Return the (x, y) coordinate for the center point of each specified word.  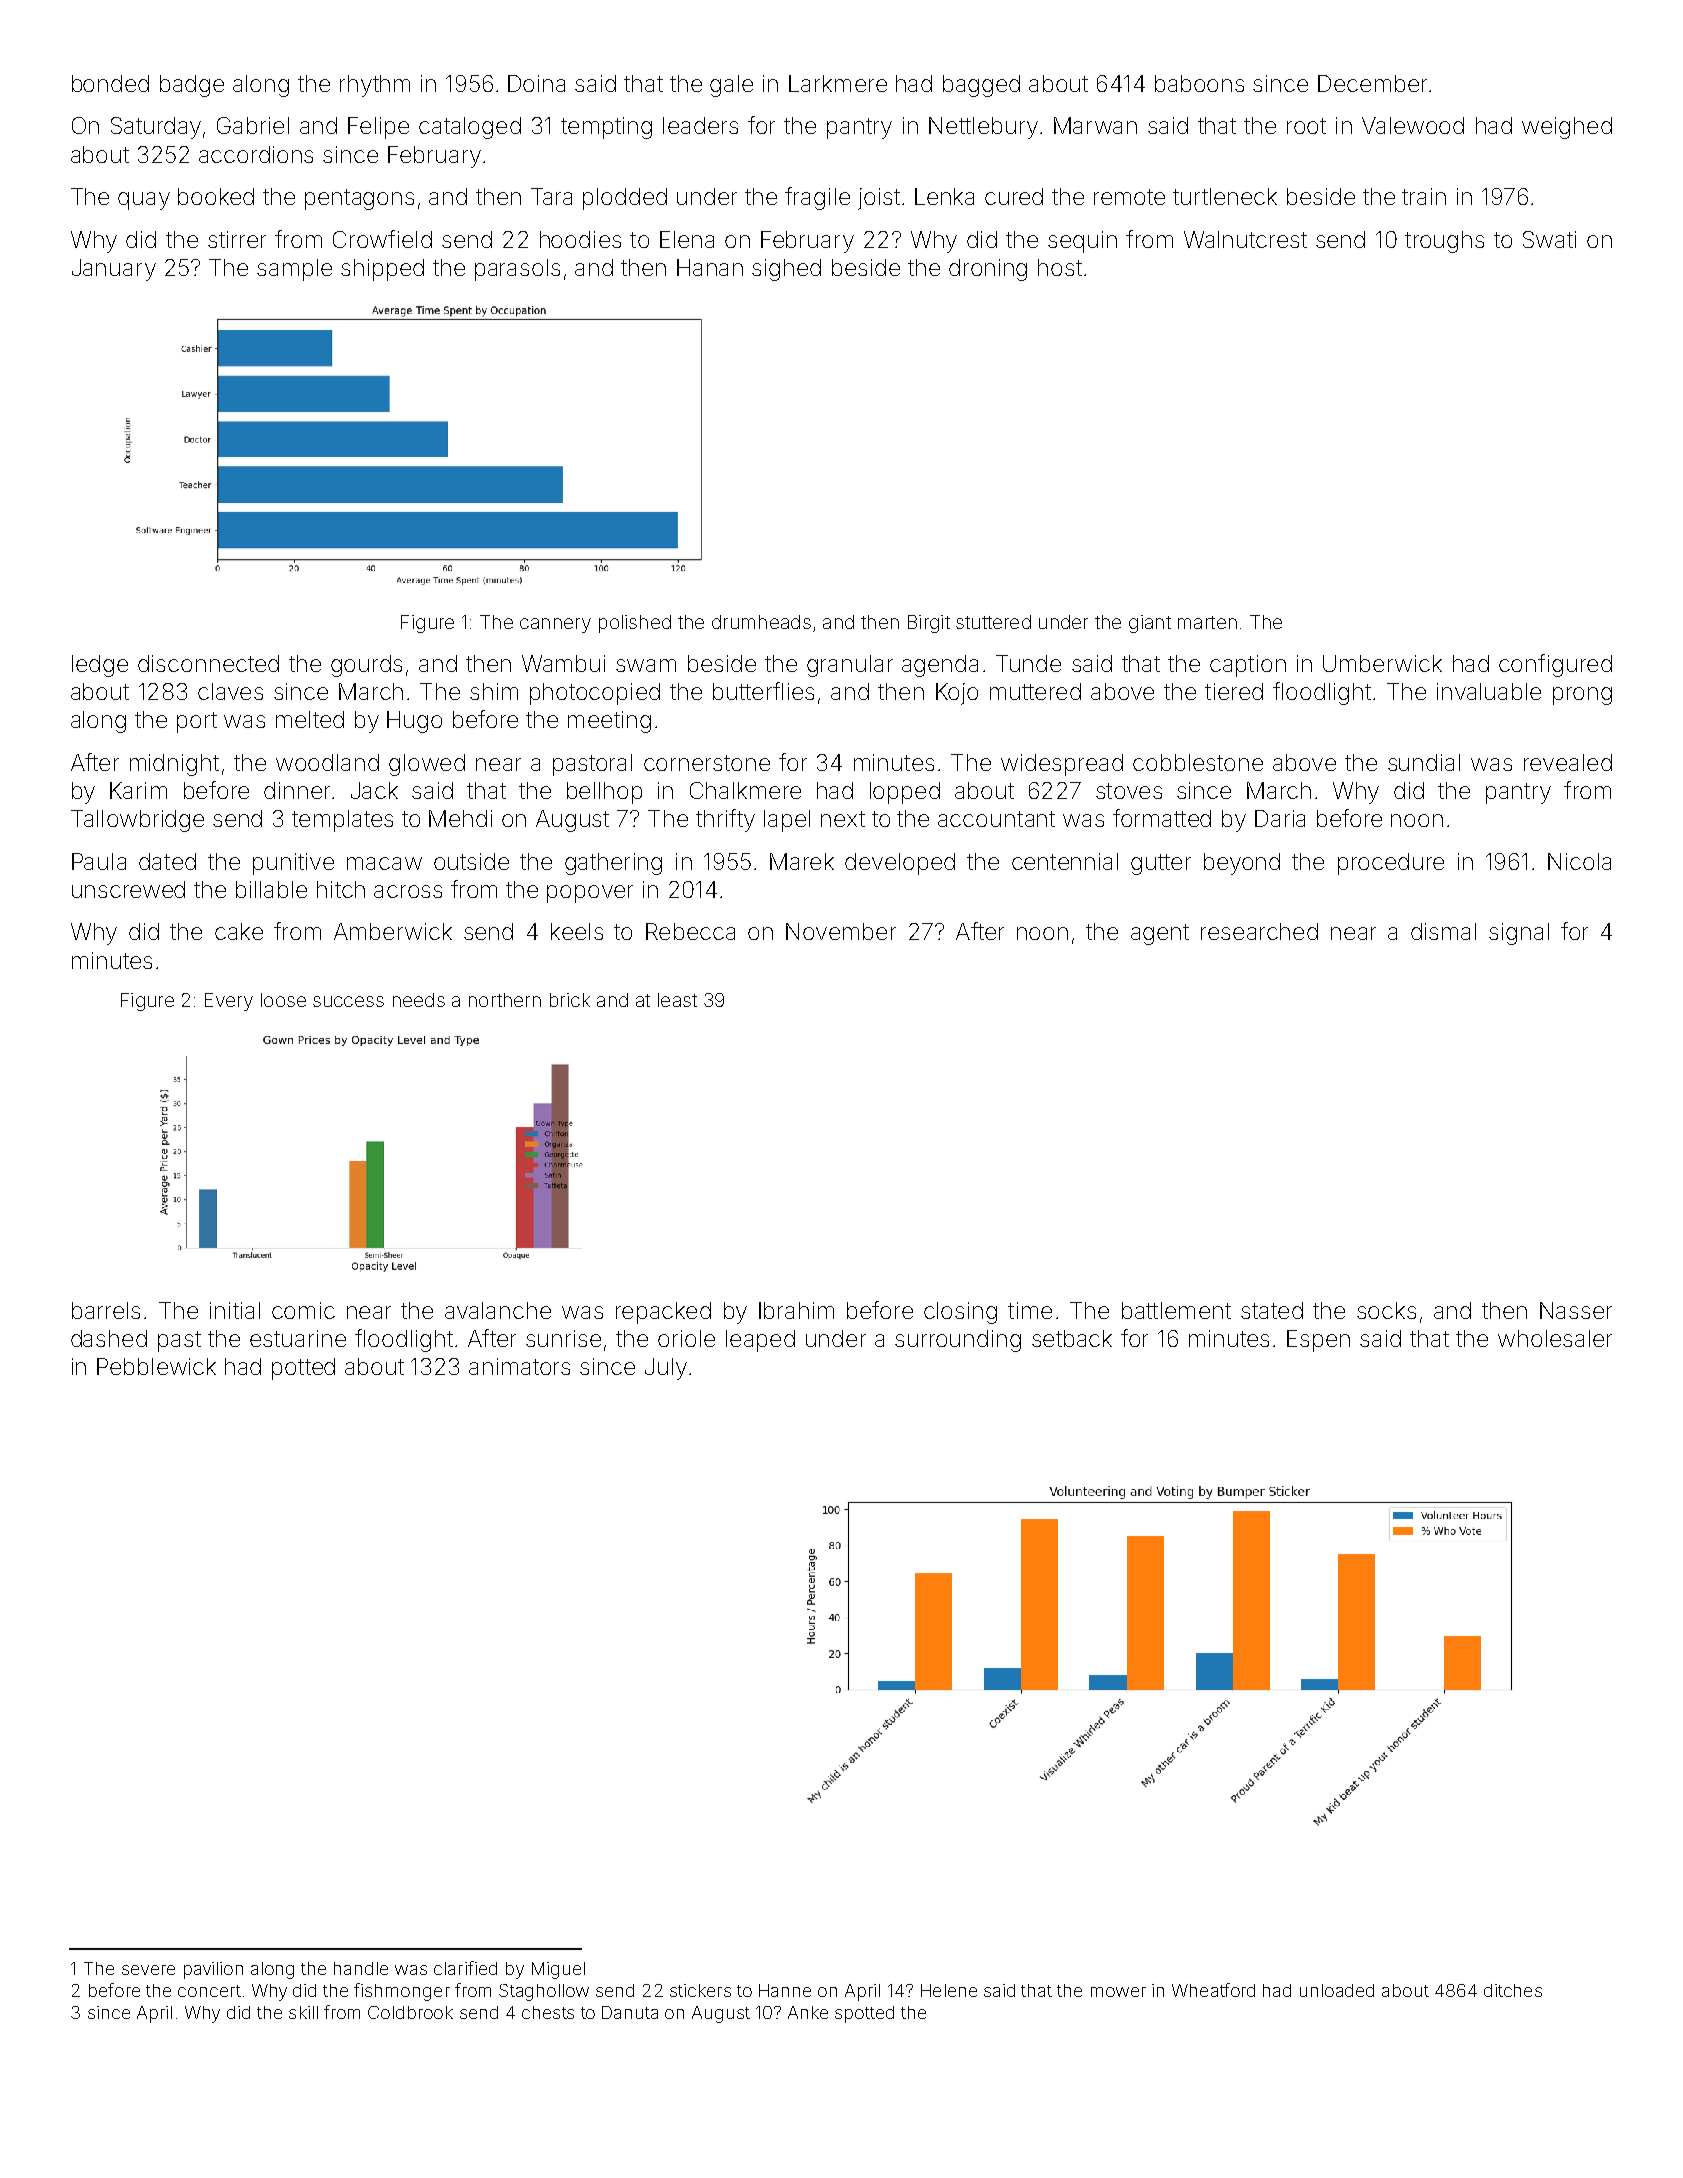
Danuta (630, 2012)
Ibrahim (796, 1310)
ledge (100, 666)
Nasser (1576, 1310)
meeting (609, 722)
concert (209, 1991)
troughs (1444, 242)
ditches (1513, 1990)
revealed (1568, 762)
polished (635, 624)
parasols (517, 270)
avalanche (498, 1310)
